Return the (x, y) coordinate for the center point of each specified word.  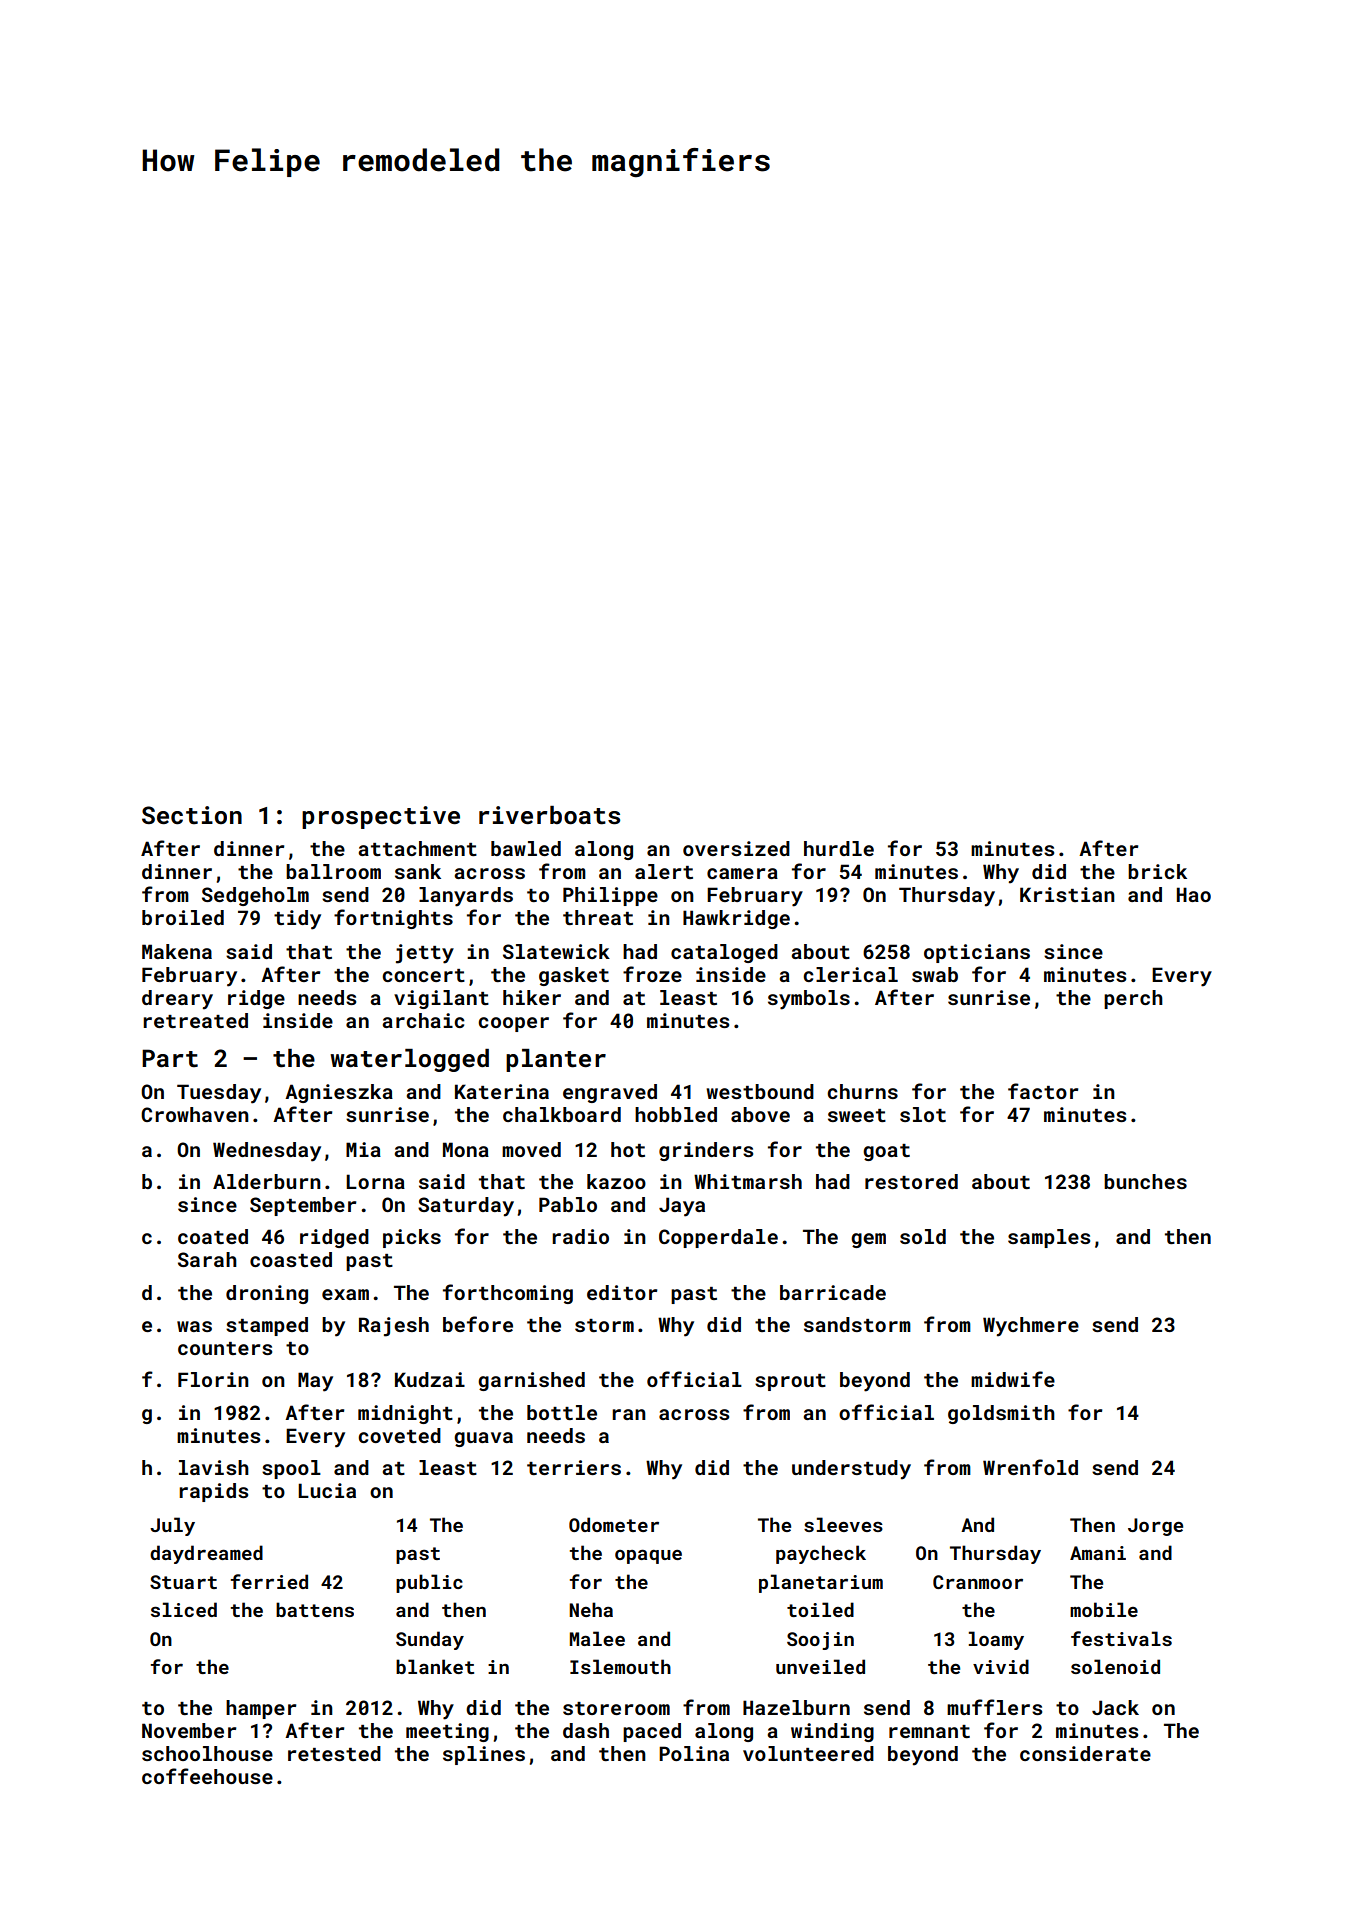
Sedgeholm (255, 896)
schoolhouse (207, 1753)
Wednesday (267, 1152)
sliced (184, 1609)
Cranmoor (978, 1582)
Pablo (568, 1204)
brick (1157, 871)
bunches (1145, 1181)
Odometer (614, 1524)
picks (412, 1238)
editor (622, 1292)
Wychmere (1031, 1327)
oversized (736, 848)
